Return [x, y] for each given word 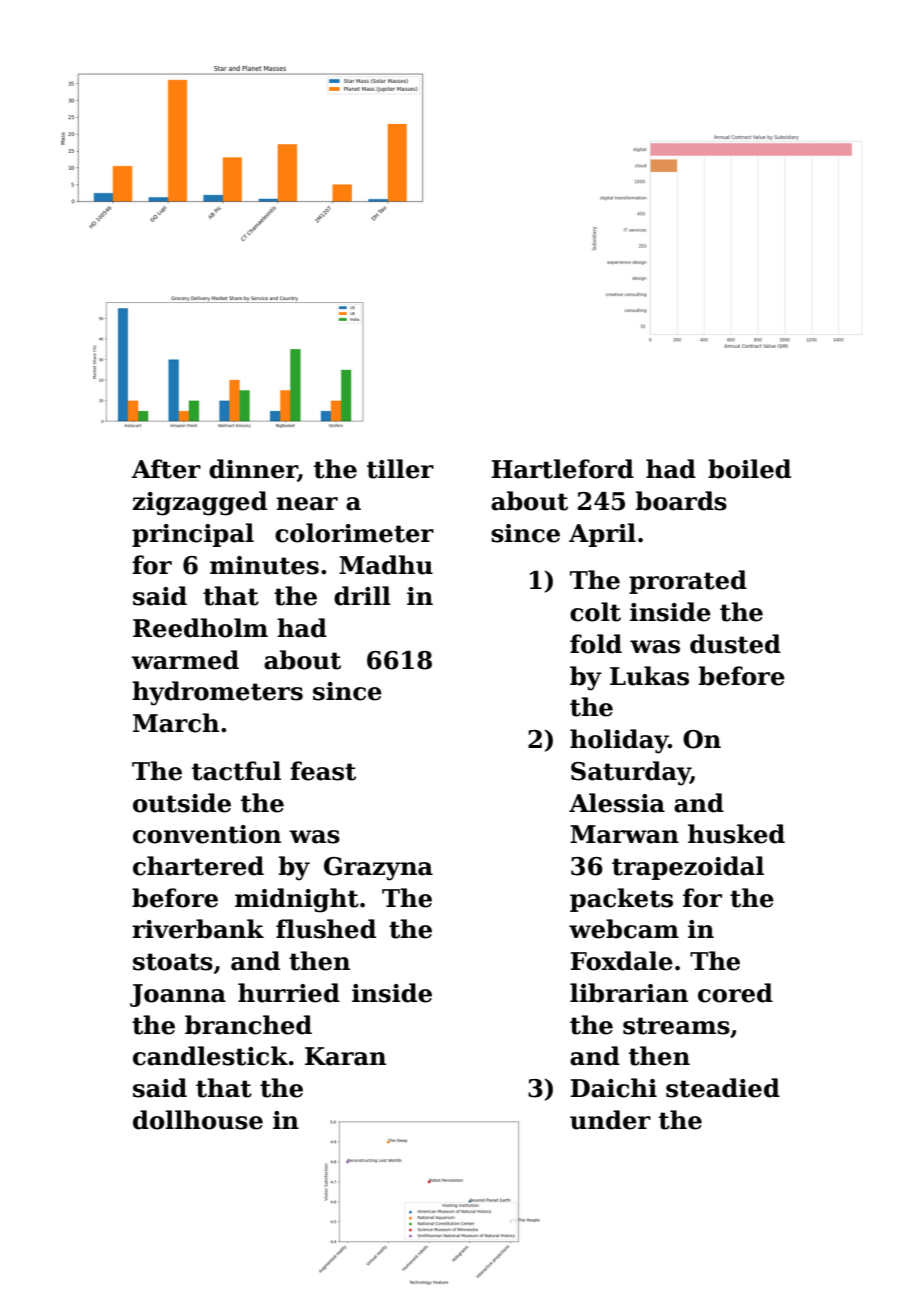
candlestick [210, 1056]
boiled [749, 469]
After [166, 469]
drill [362, 596]
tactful [236, 771]
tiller [400, 469]
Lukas [649, 676]
